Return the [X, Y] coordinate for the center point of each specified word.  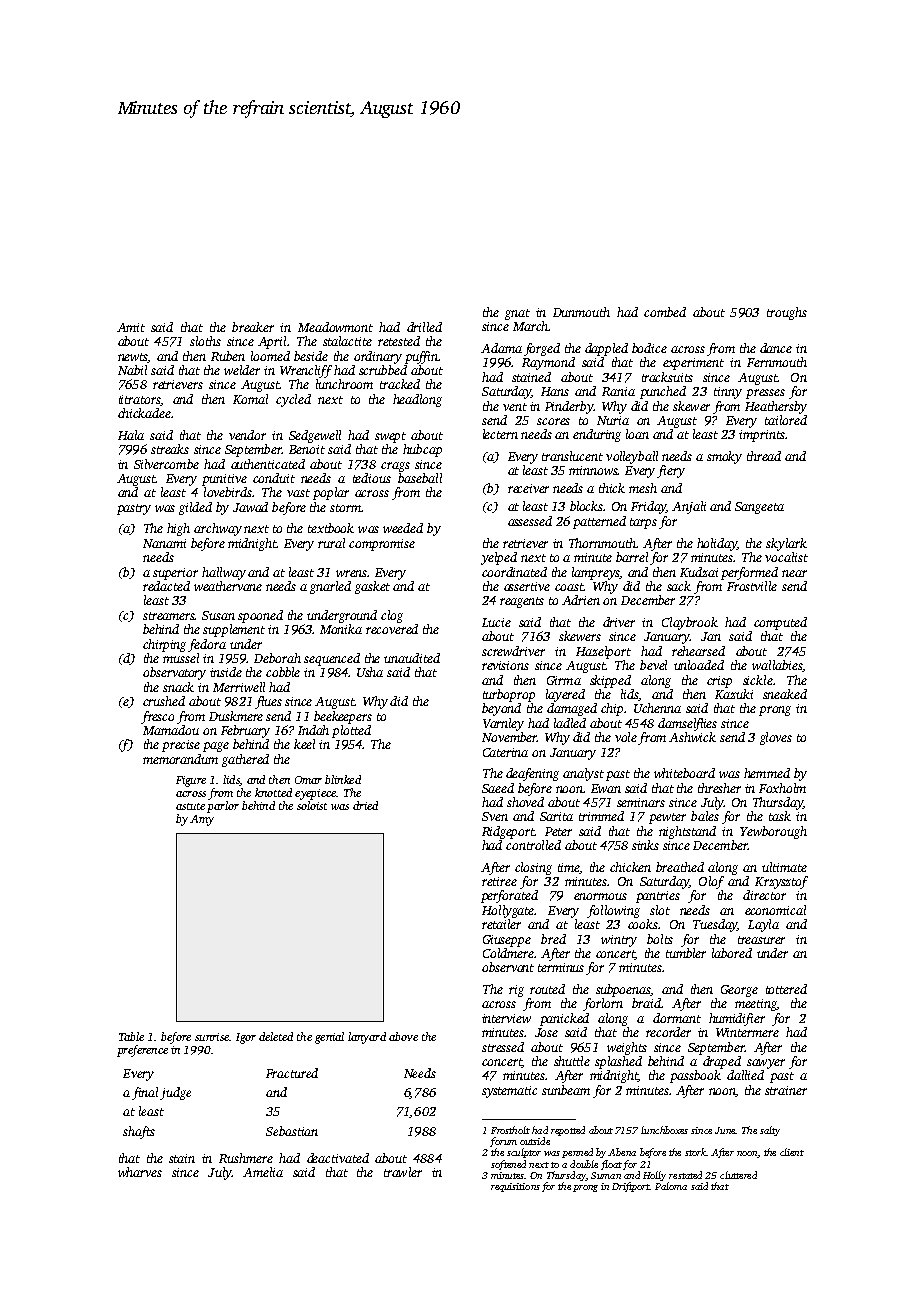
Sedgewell [315, 436]
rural [331, 543]
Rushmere [246, 1158]
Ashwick [692, 737]
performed [749, 573]
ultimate [784, 867]
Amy [202, 820]
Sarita [556, 816]
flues [268, 702]
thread [764, 456]
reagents [522, 602]
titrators [140, 400]
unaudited [412, 658]
